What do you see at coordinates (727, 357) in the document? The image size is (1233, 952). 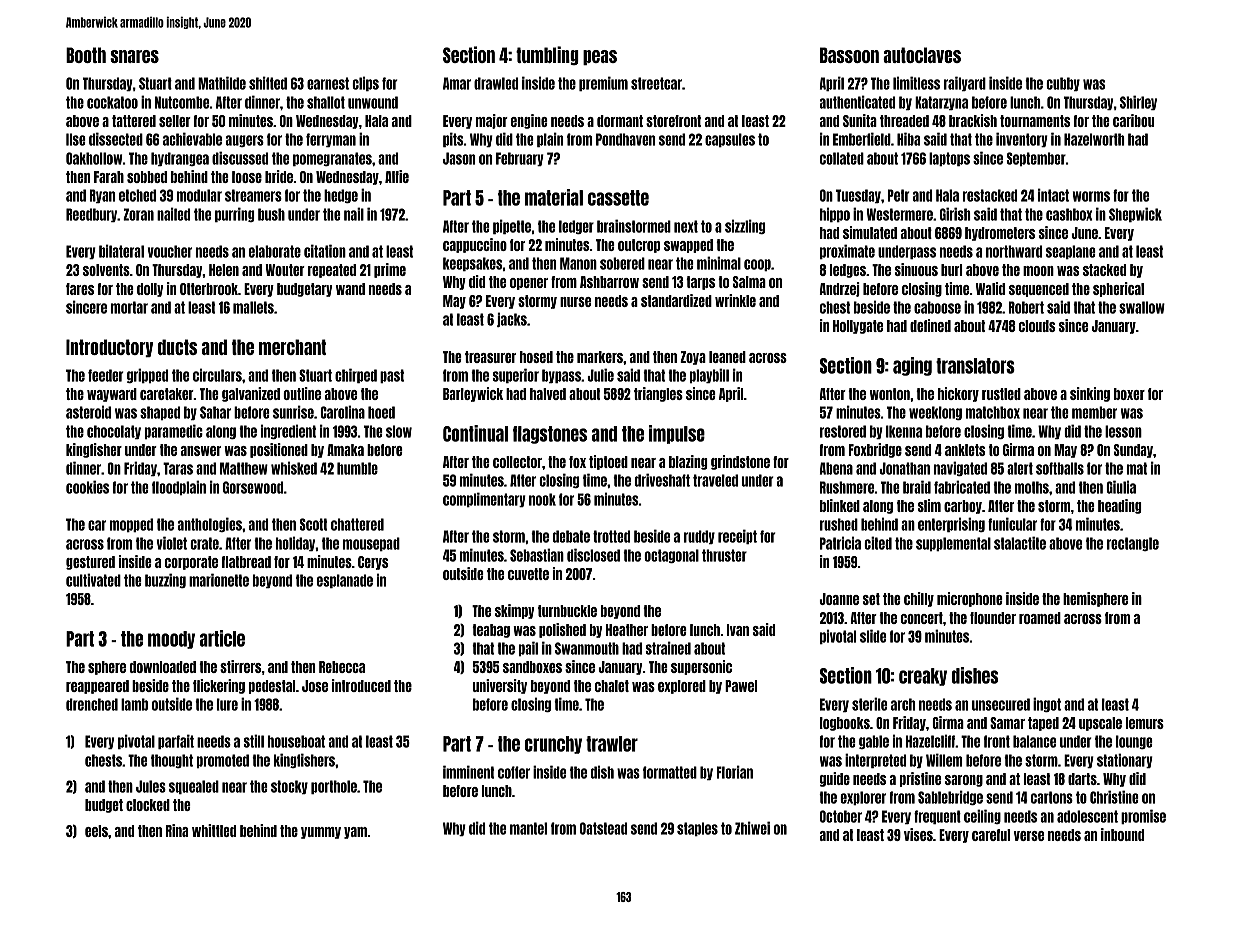 I see `leaned` at bounding box center [727, 357].
